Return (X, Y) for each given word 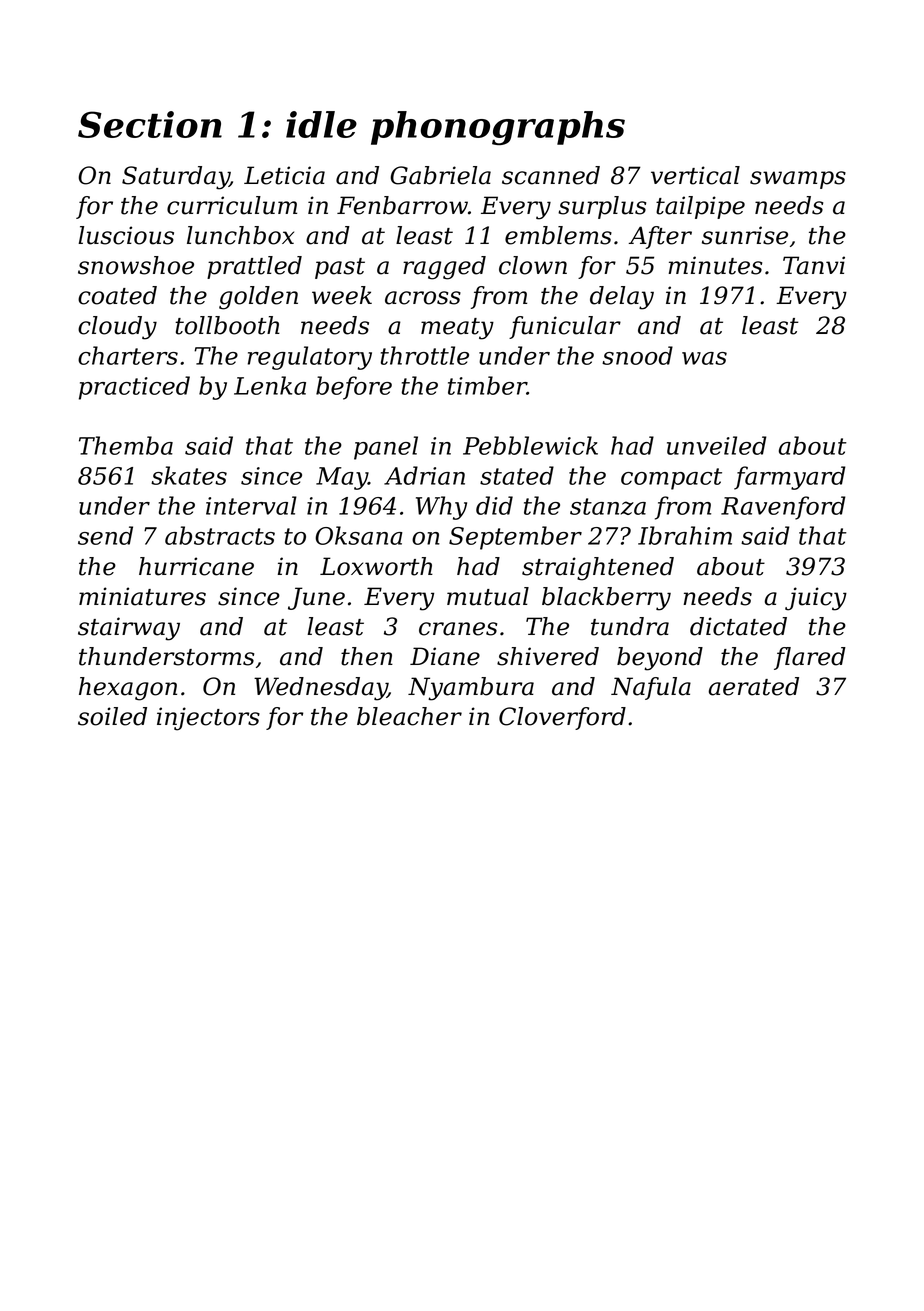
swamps (798, 180)
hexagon (128, 689)
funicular (565, 327)
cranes (458, 629)
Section (150, 124)
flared (810, 658)
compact (671, 479)
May (342, 478)
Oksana (359, 535)
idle (321, 124)
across (423, 298)
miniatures (142, 596)
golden (258, 298)
